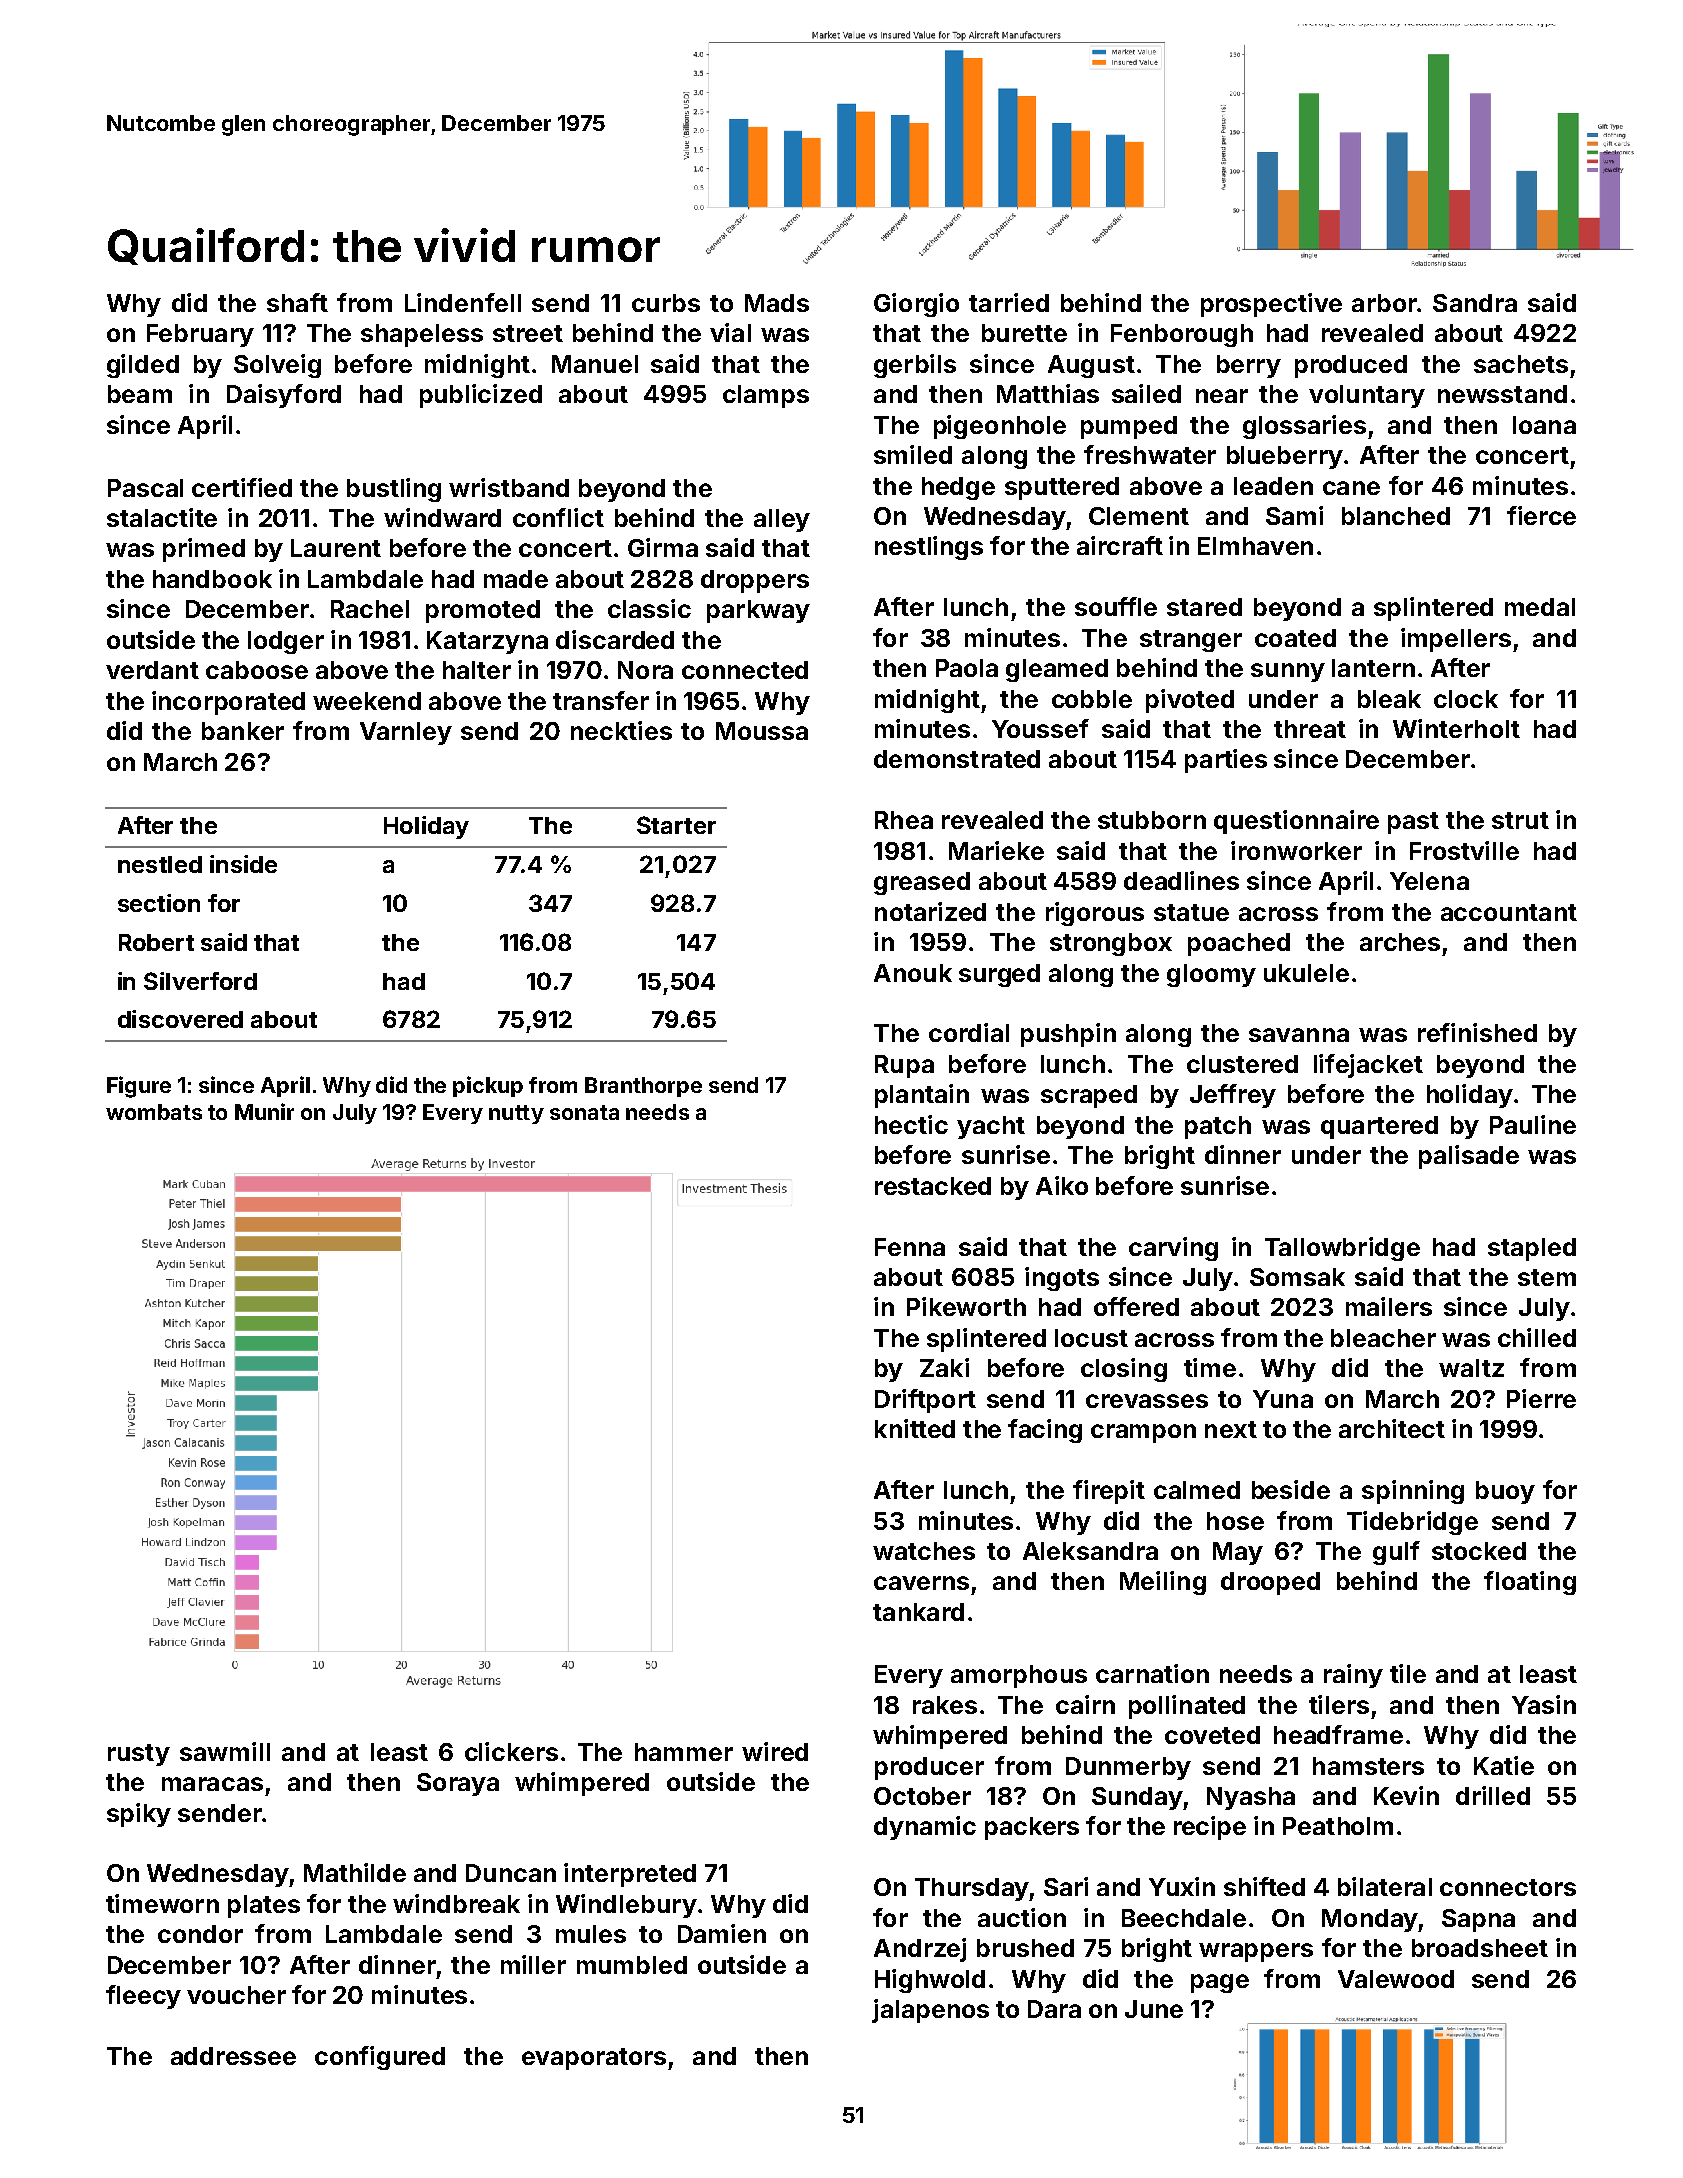 Image resolution: width=1683 pixels, height=2178 pixels. I want to click on stapled, so click(1532, 1249).
